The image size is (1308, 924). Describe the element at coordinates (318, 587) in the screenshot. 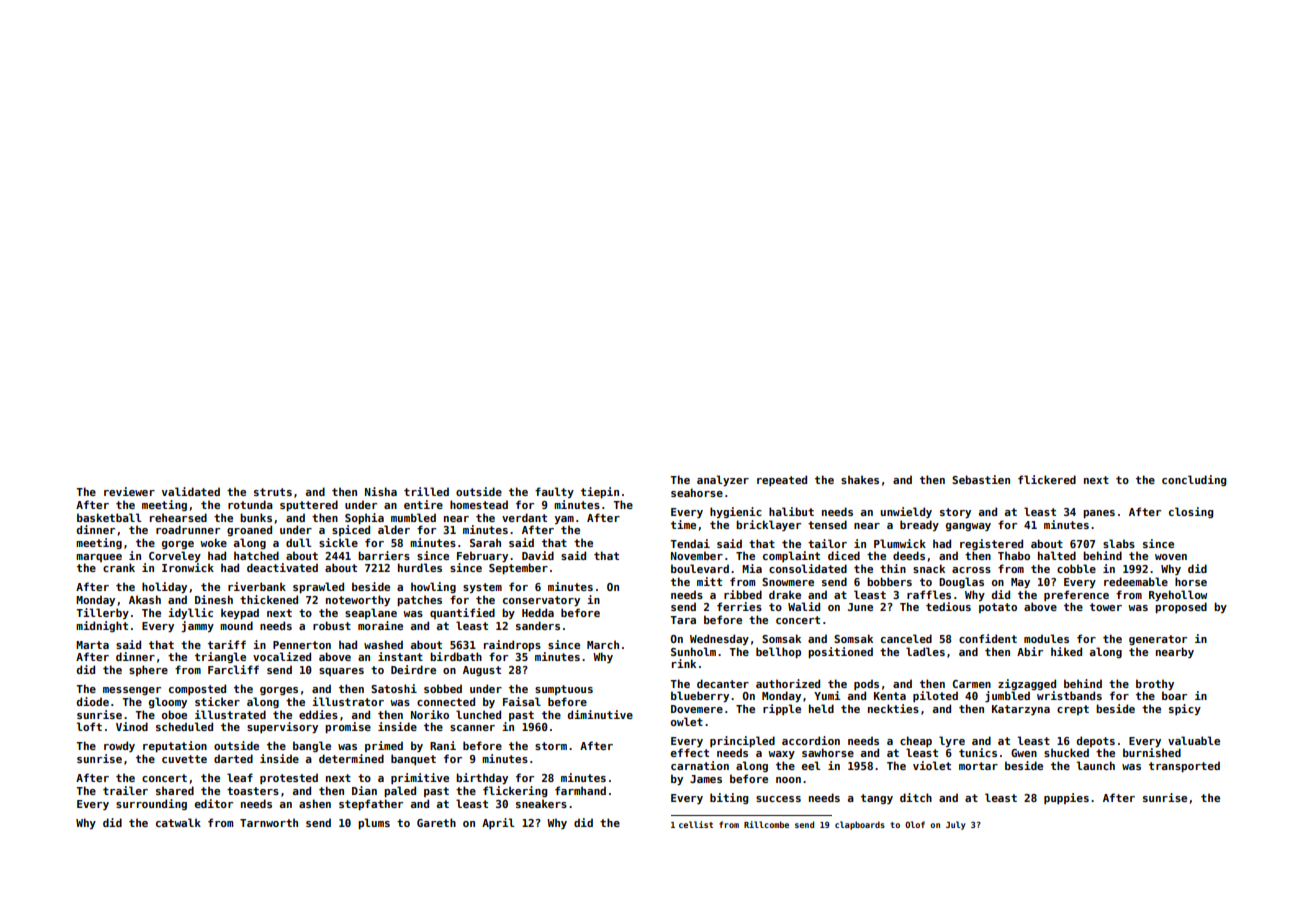

I see `sprawled` at that location.
